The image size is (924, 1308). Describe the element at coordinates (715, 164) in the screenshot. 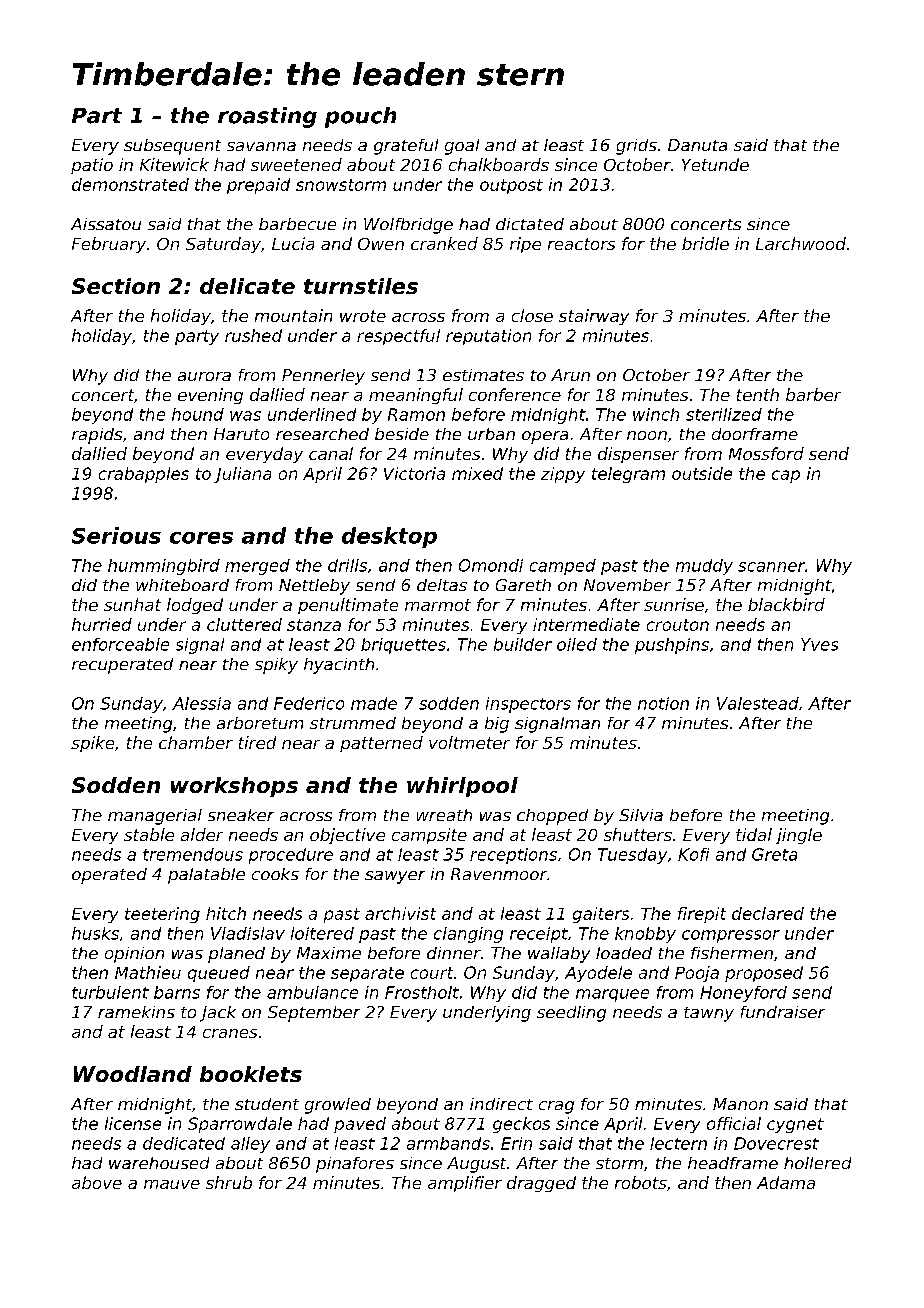

I see `Yetunde` at that location.
